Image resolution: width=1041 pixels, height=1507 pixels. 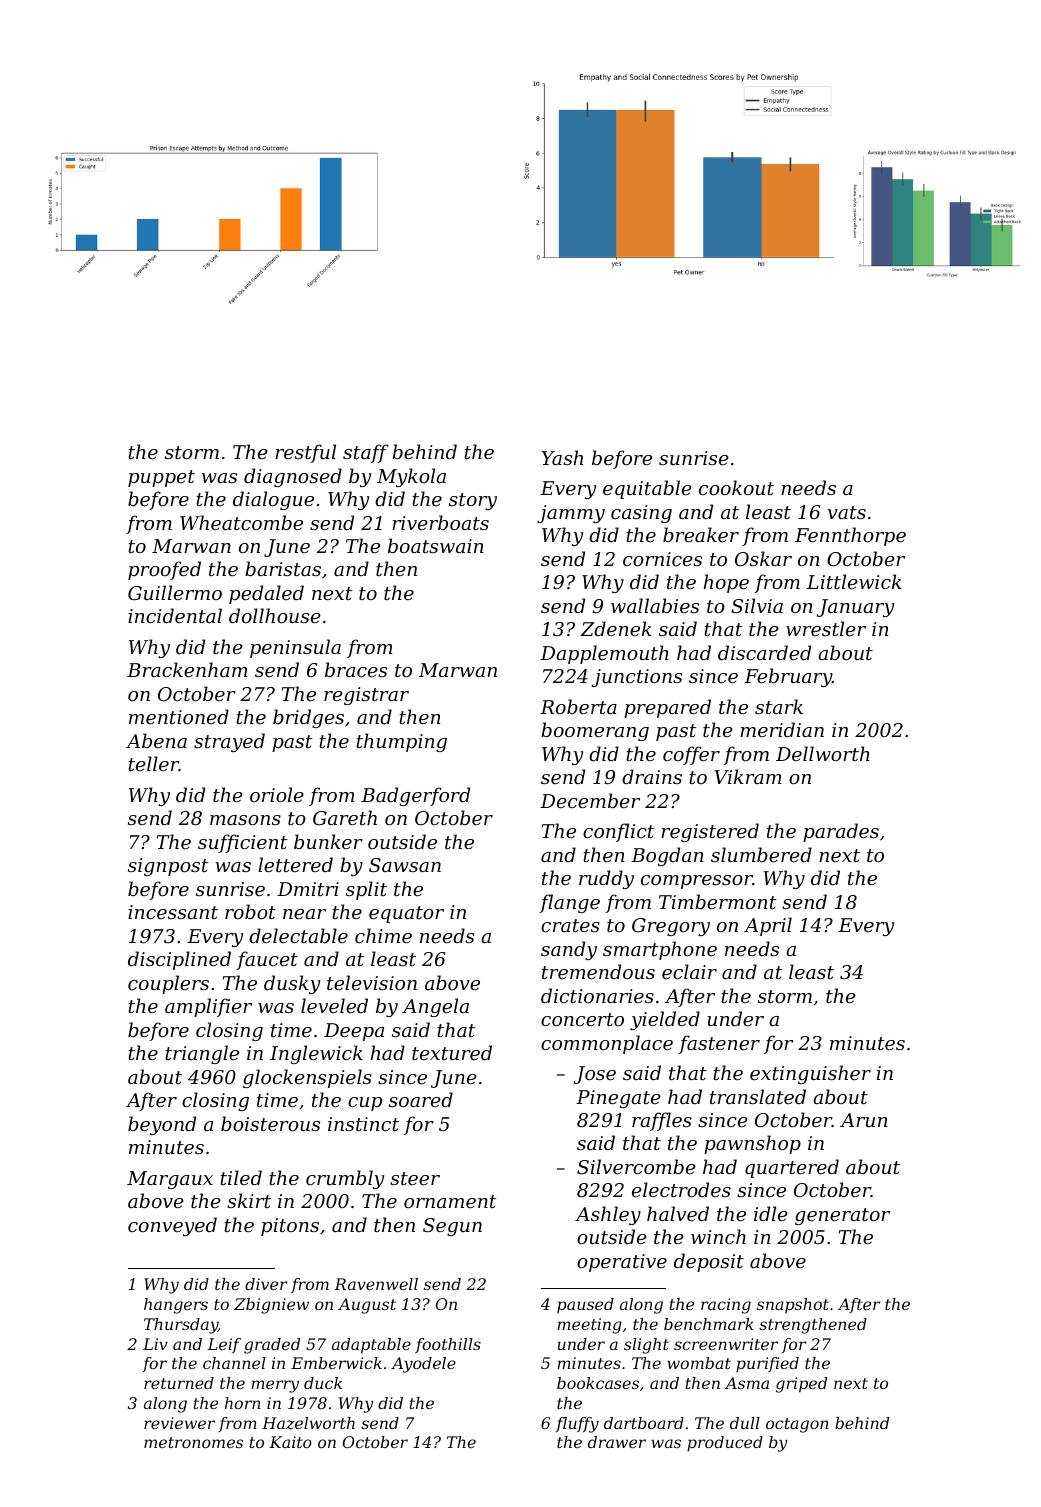 I want to click on metronomes, so click(x=193, y=1442).
